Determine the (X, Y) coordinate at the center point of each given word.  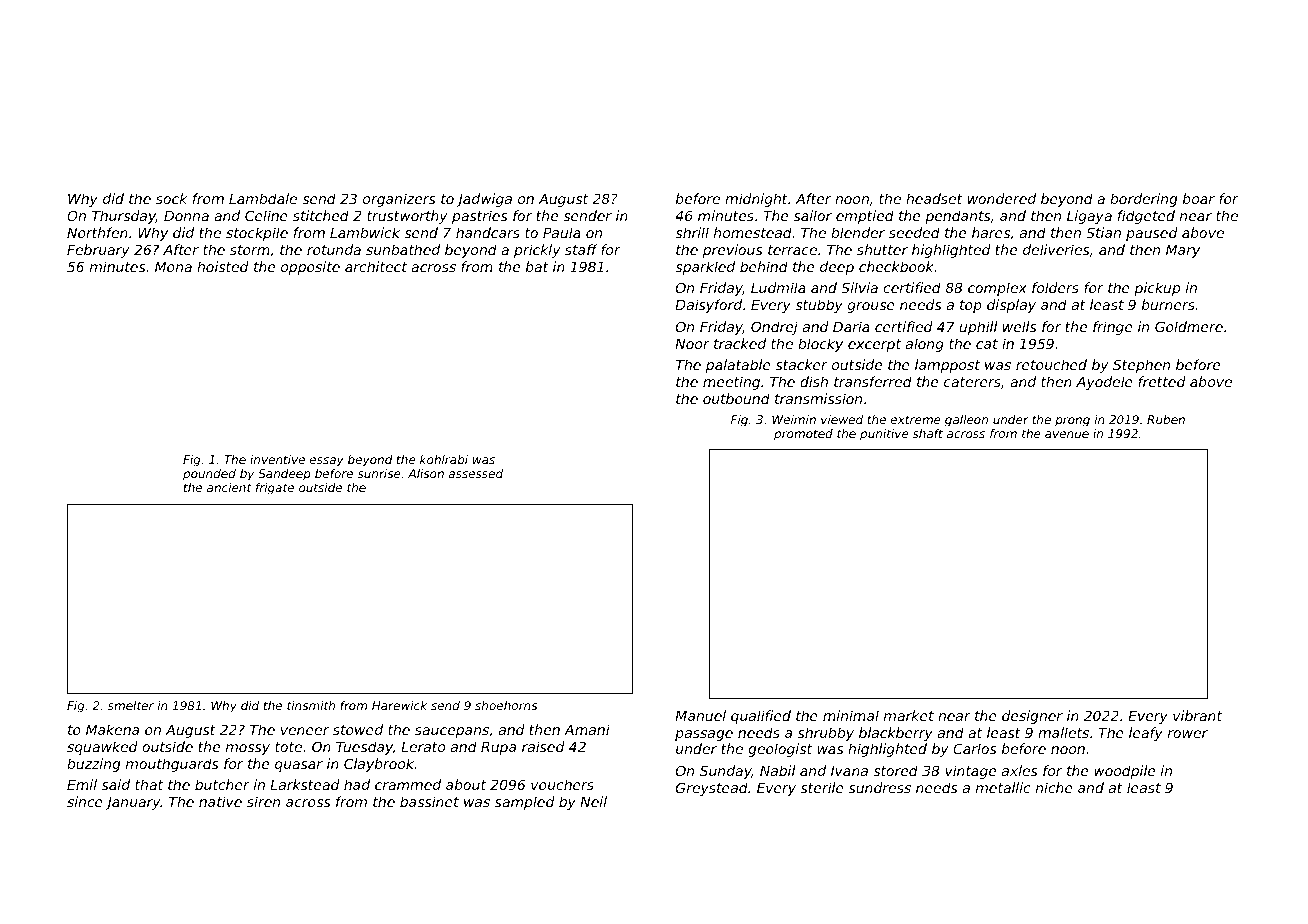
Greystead (712, 789)
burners (1168, 304)
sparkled (705, 268)
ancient (229, 487)
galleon (966, 421)
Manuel (700, 715)
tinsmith (311, 705)
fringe (1113, 328)
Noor (692, 344)
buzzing (93, 765)
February (98, 251)
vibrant (1197, 715)
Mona (173, 267)
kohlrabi (444, 459)
